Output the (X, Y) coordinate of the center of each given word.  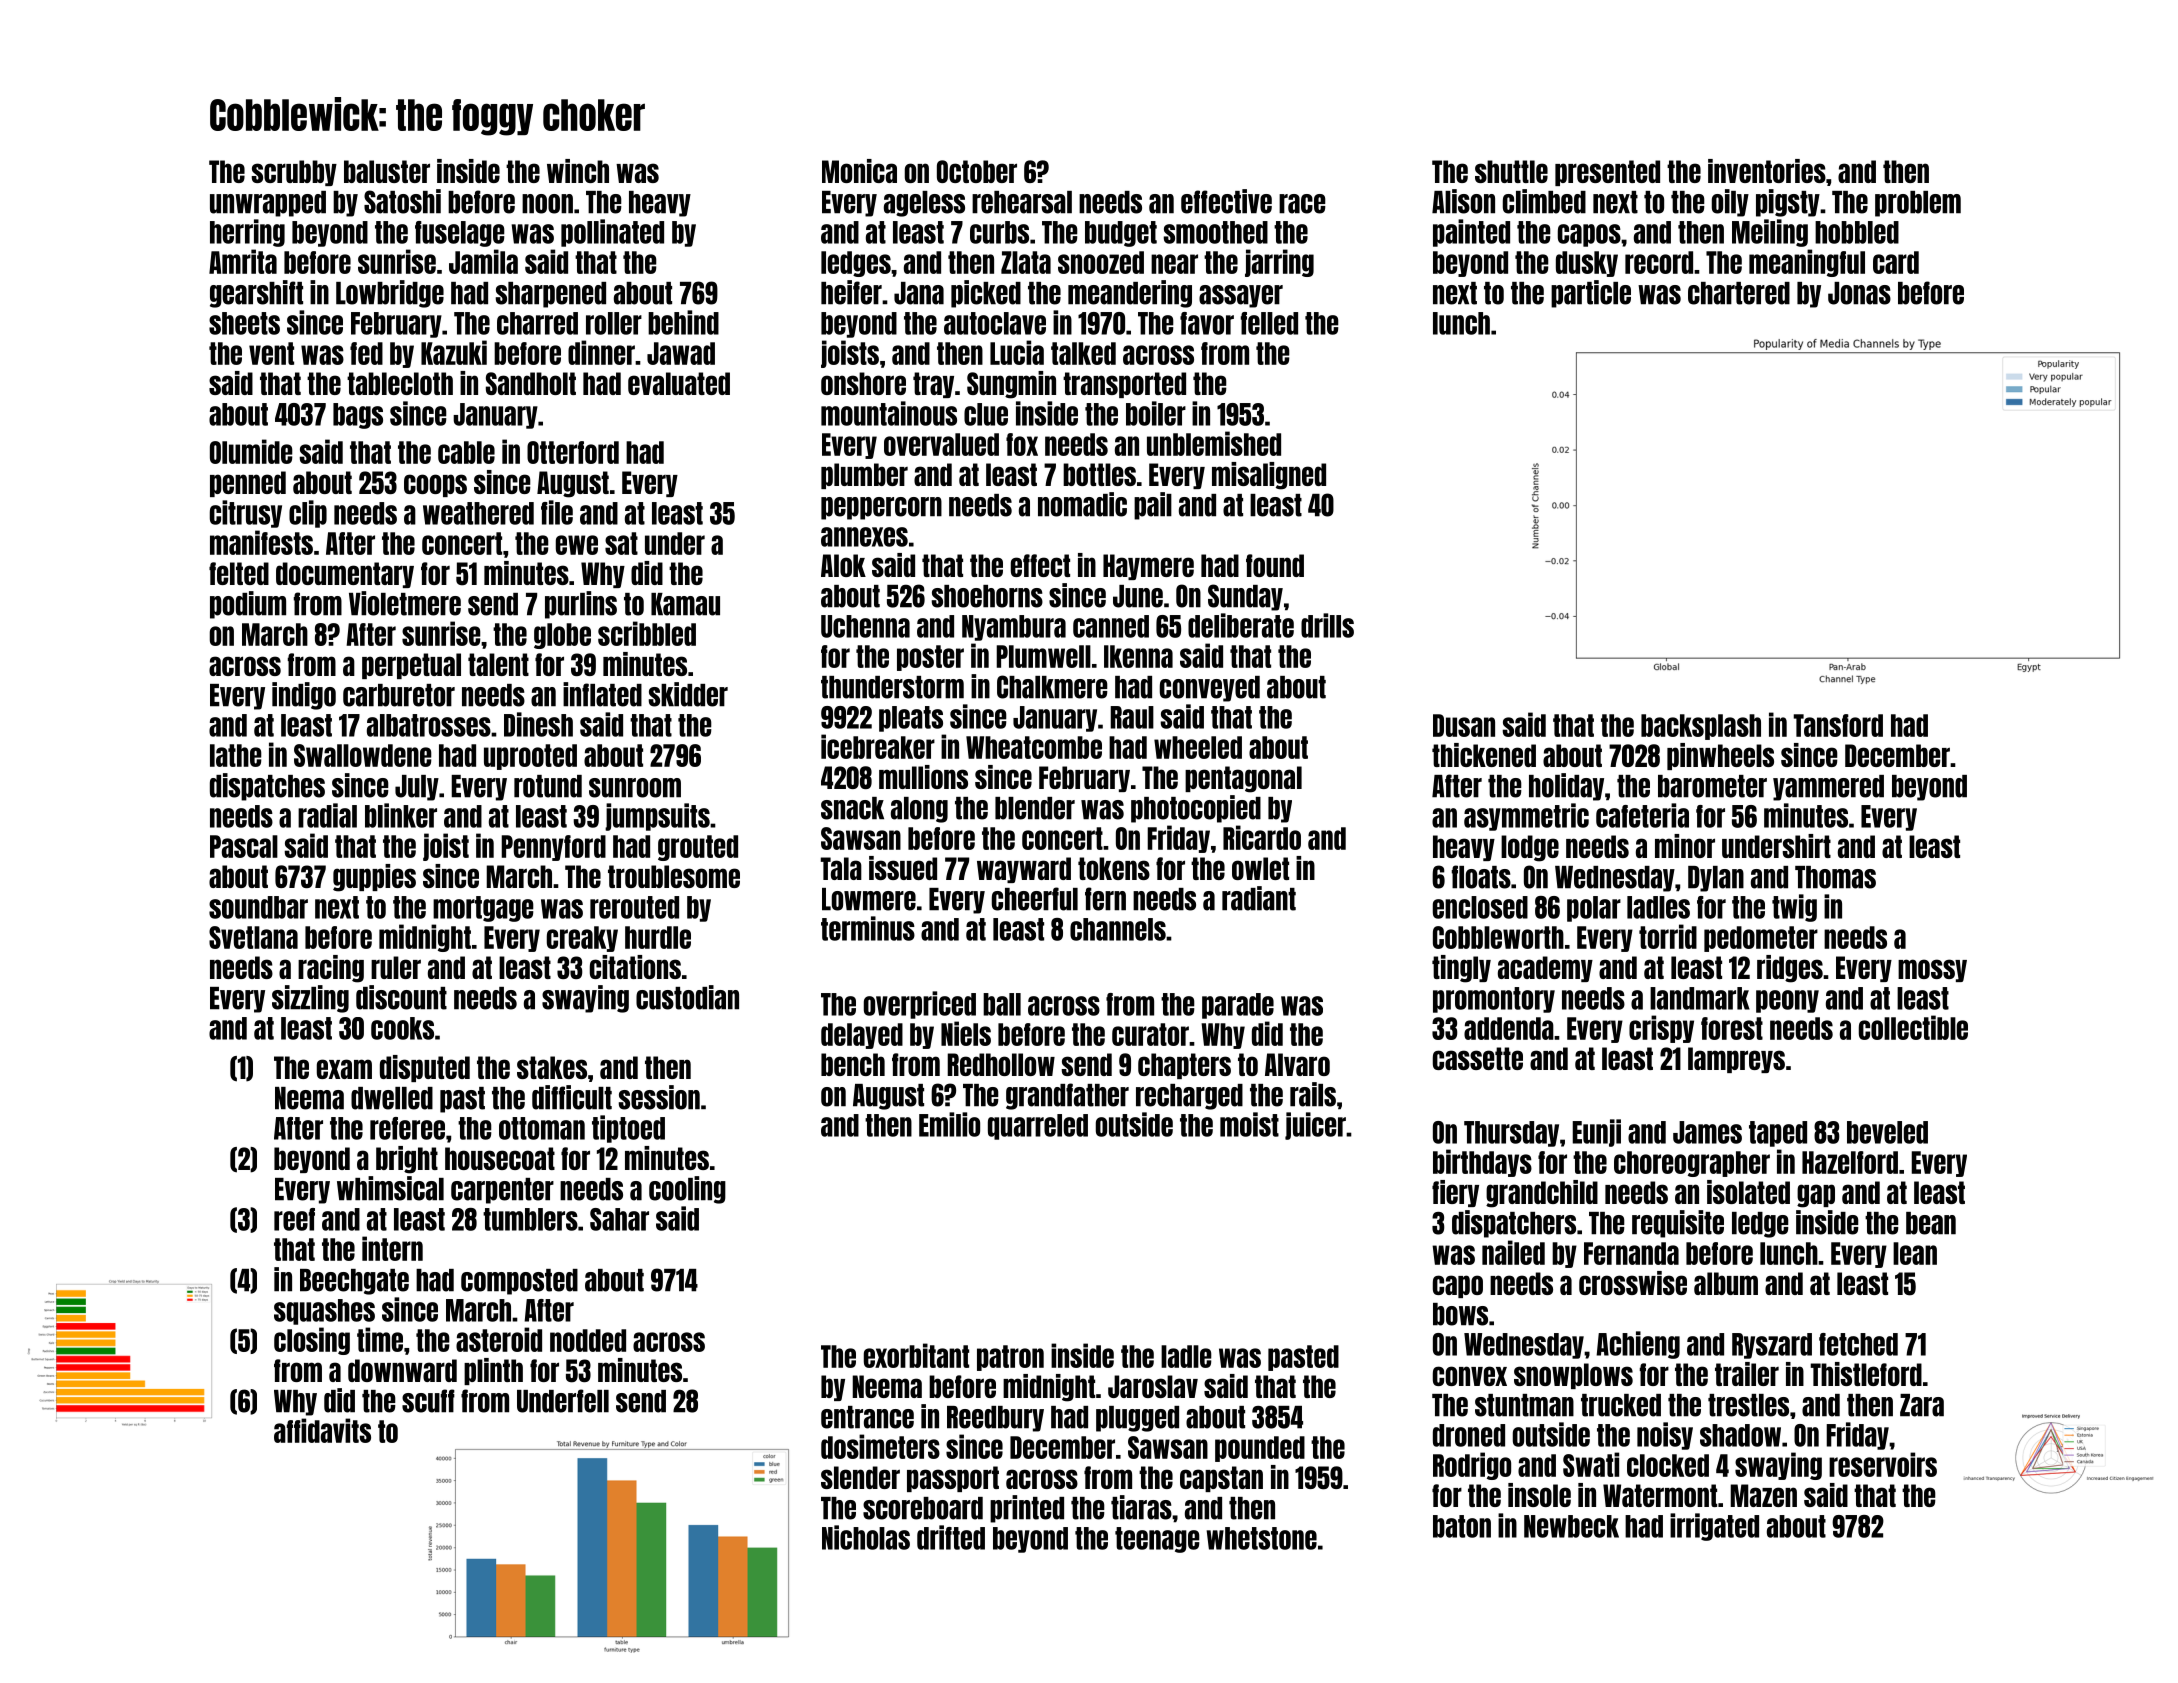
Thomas (1835, 877)
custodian (687, 997)
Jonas (1859, 293)
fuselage (460, 234)
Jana (919, 293)
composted (519, 1282)
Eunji (1596, 1133)
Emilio (949, 1124)
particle (1591, 294)
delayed (862, 1036)
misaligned (1269, 476)
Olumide (251, 451)
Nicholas (866, 1537)
